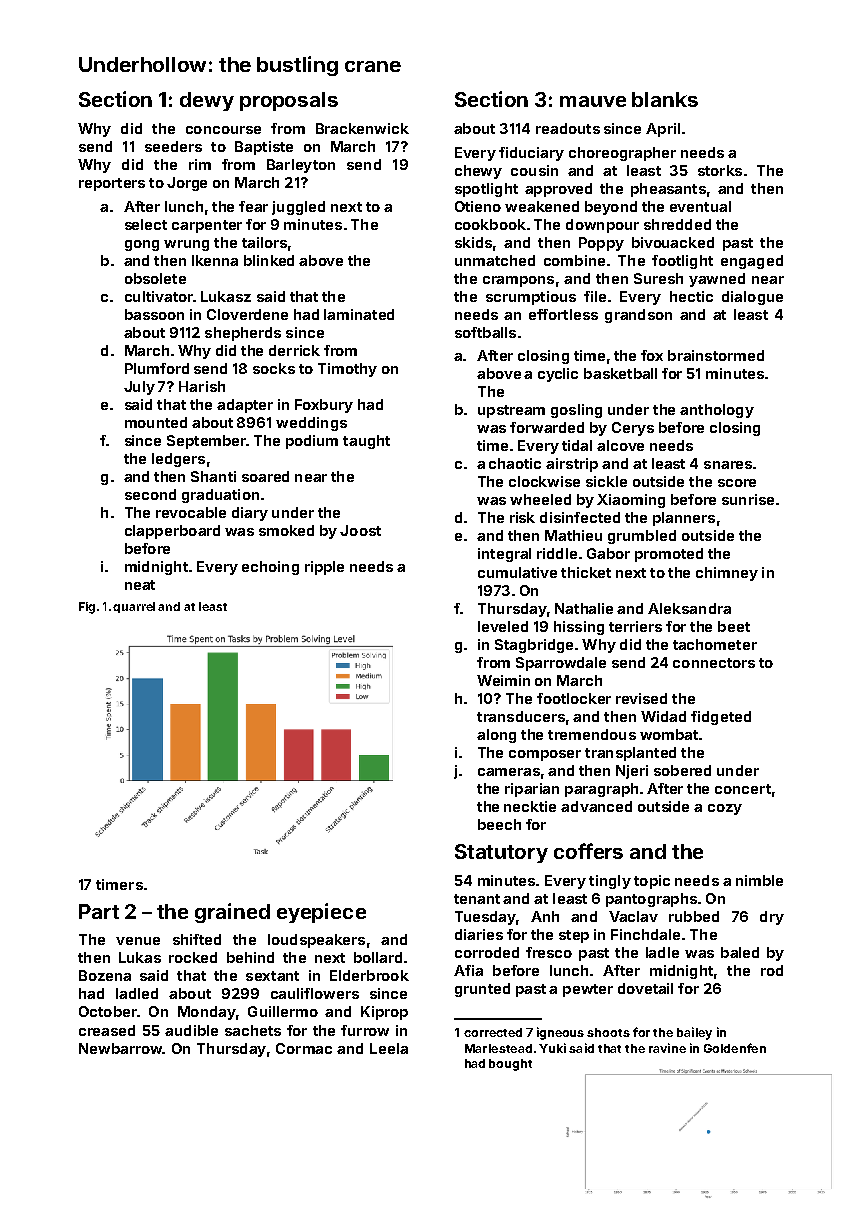 The width and height of the image is (862, 1223). Describe the element at coordinates (717, 411) in the image. I see `anthology` at that location.
